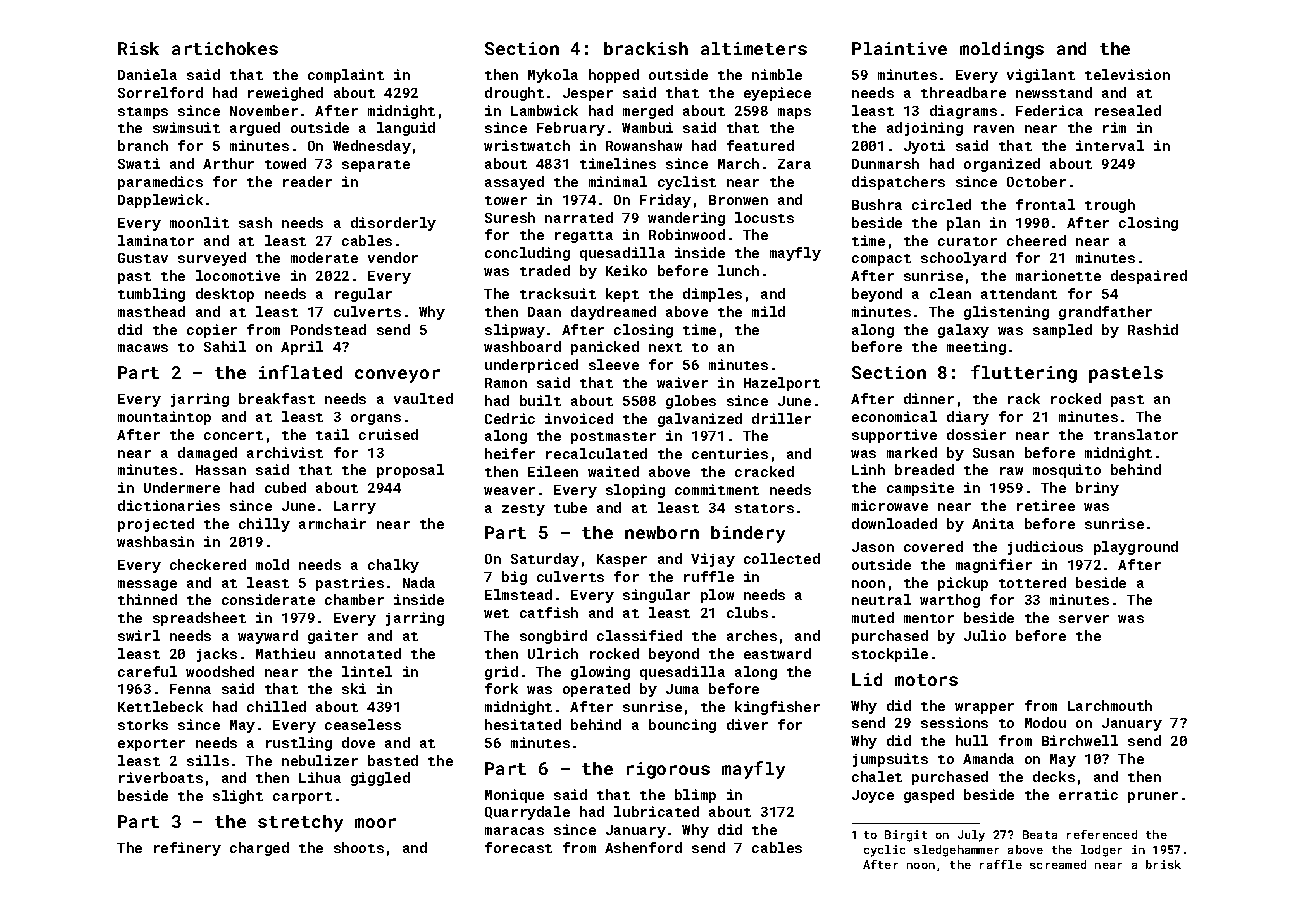 The width and height of the screenshot is (1308, 924). What do you see at coordinates (233, 435) in the screenshot?
I see `concert` at bounding box center [233, 435].
